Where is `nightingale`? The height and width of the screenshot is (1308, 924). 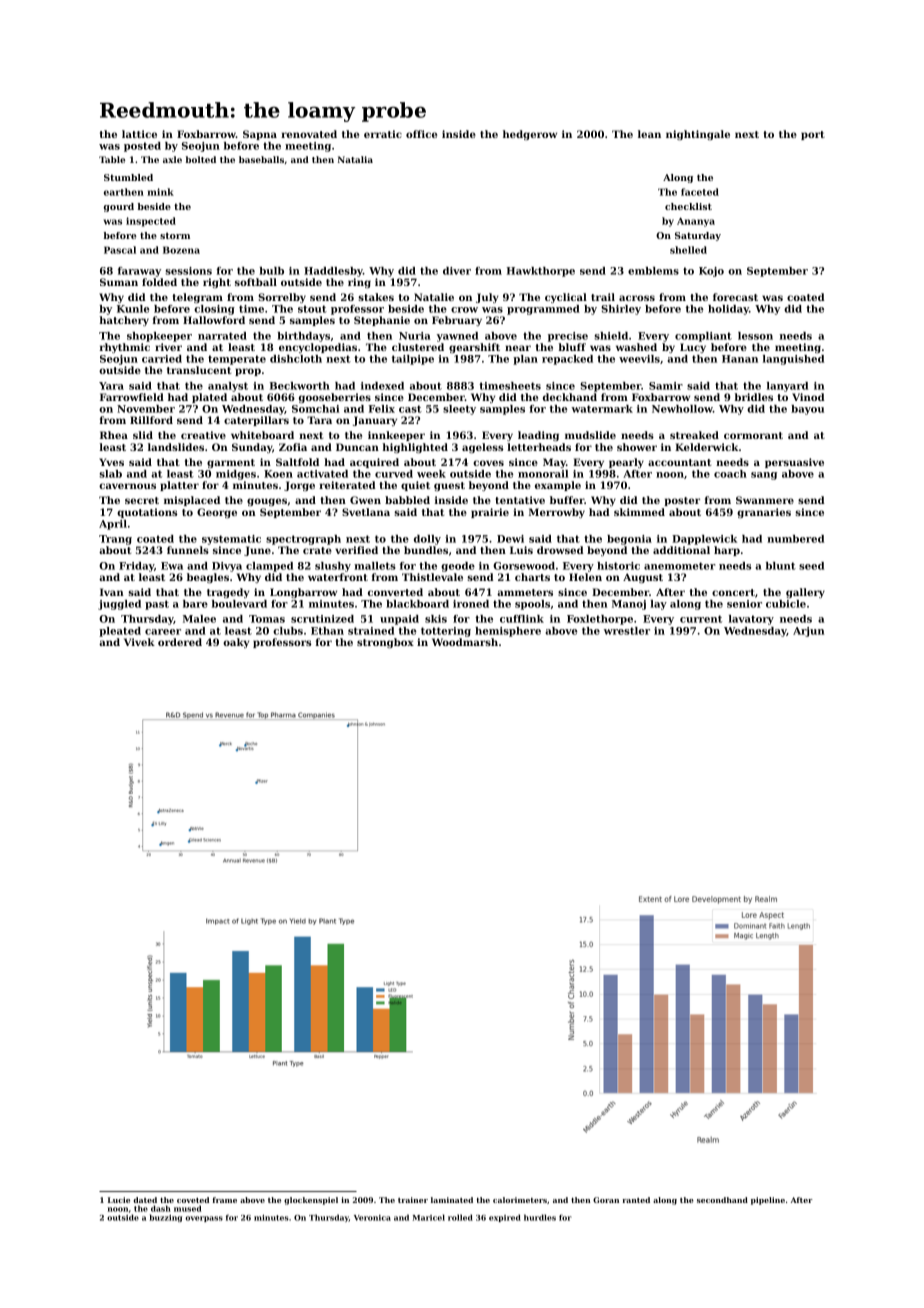 nightingale is located at coordinates (698, 135).
